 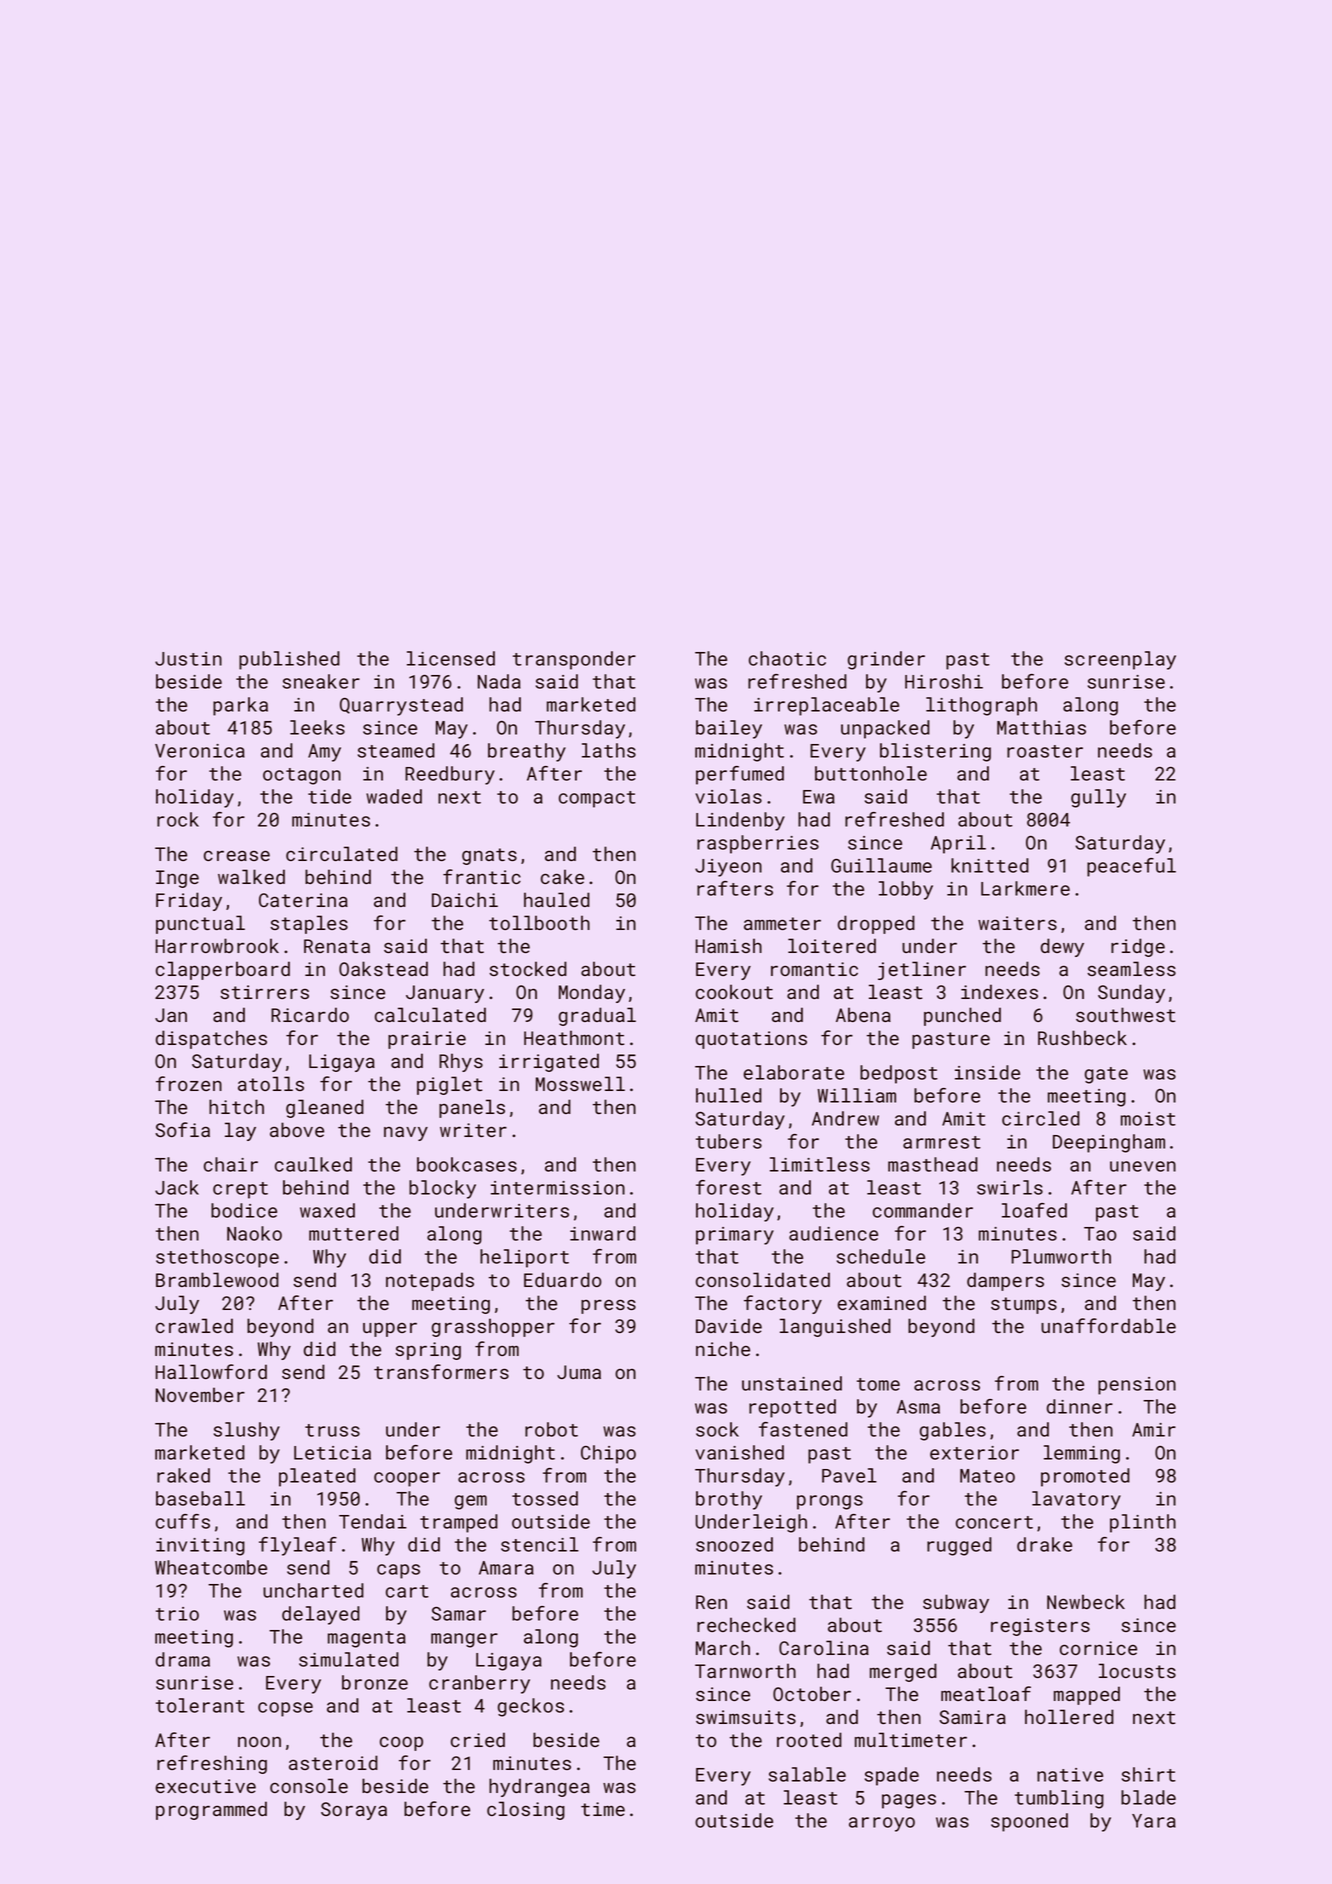 I want to click on chaotic, so click(x=787, y=658).
